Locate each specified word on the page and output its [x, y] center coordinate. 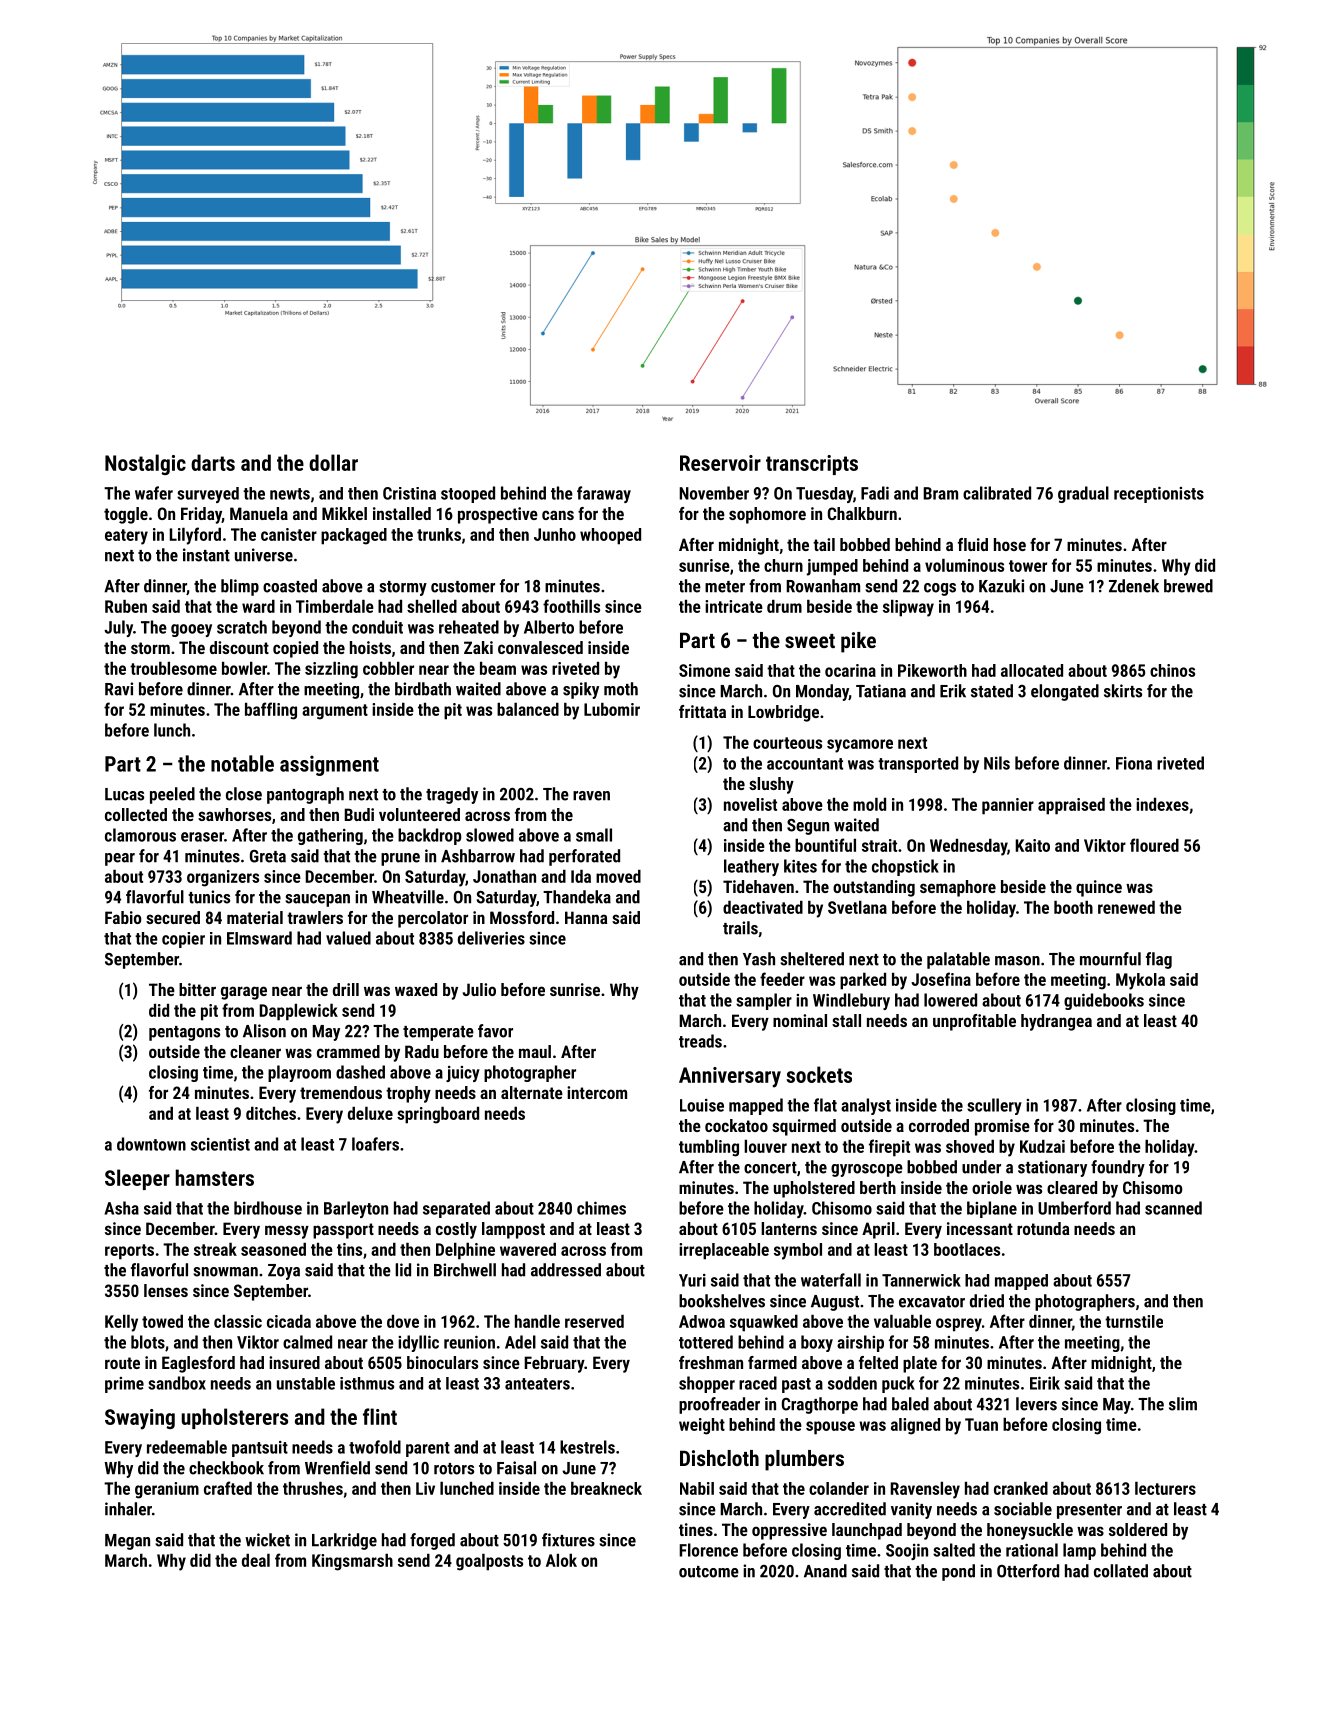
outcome [709, 1572]
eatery [126, 537]
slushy [771, 785]
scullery [994, 1106]
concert [770, 1168]
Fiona [1134, 763]
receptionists [1159, 494]
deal [256, 1560]
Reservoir [720, 463]
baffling [271, 711]
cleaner [255, 1051]
